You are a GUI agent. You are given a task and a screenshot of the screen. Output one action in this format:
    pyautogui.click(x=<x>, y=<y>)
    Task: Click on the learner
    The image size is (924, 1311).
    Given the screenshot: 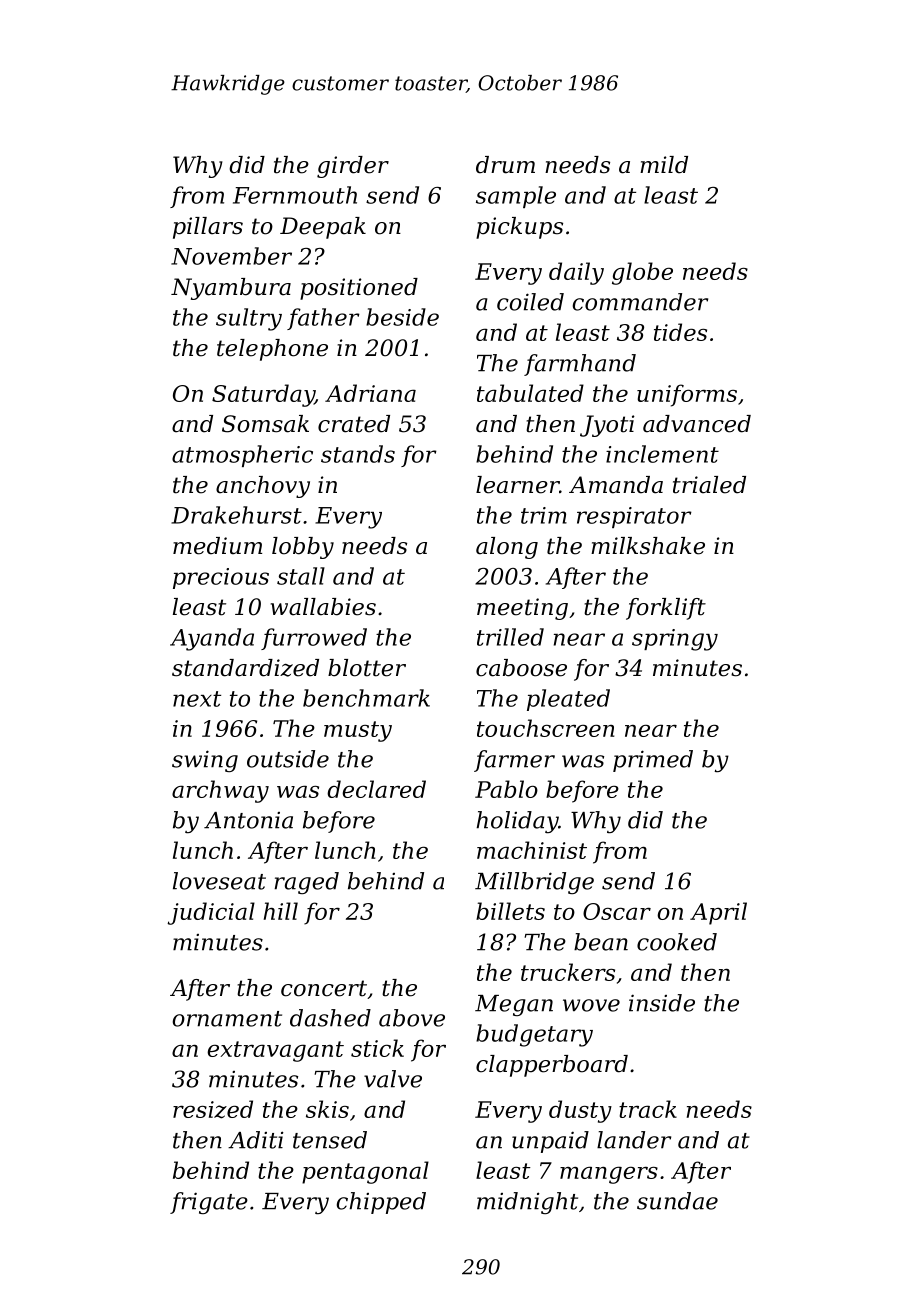 What is the action you would take?
    pyautogui.click(x=517, y=485)
